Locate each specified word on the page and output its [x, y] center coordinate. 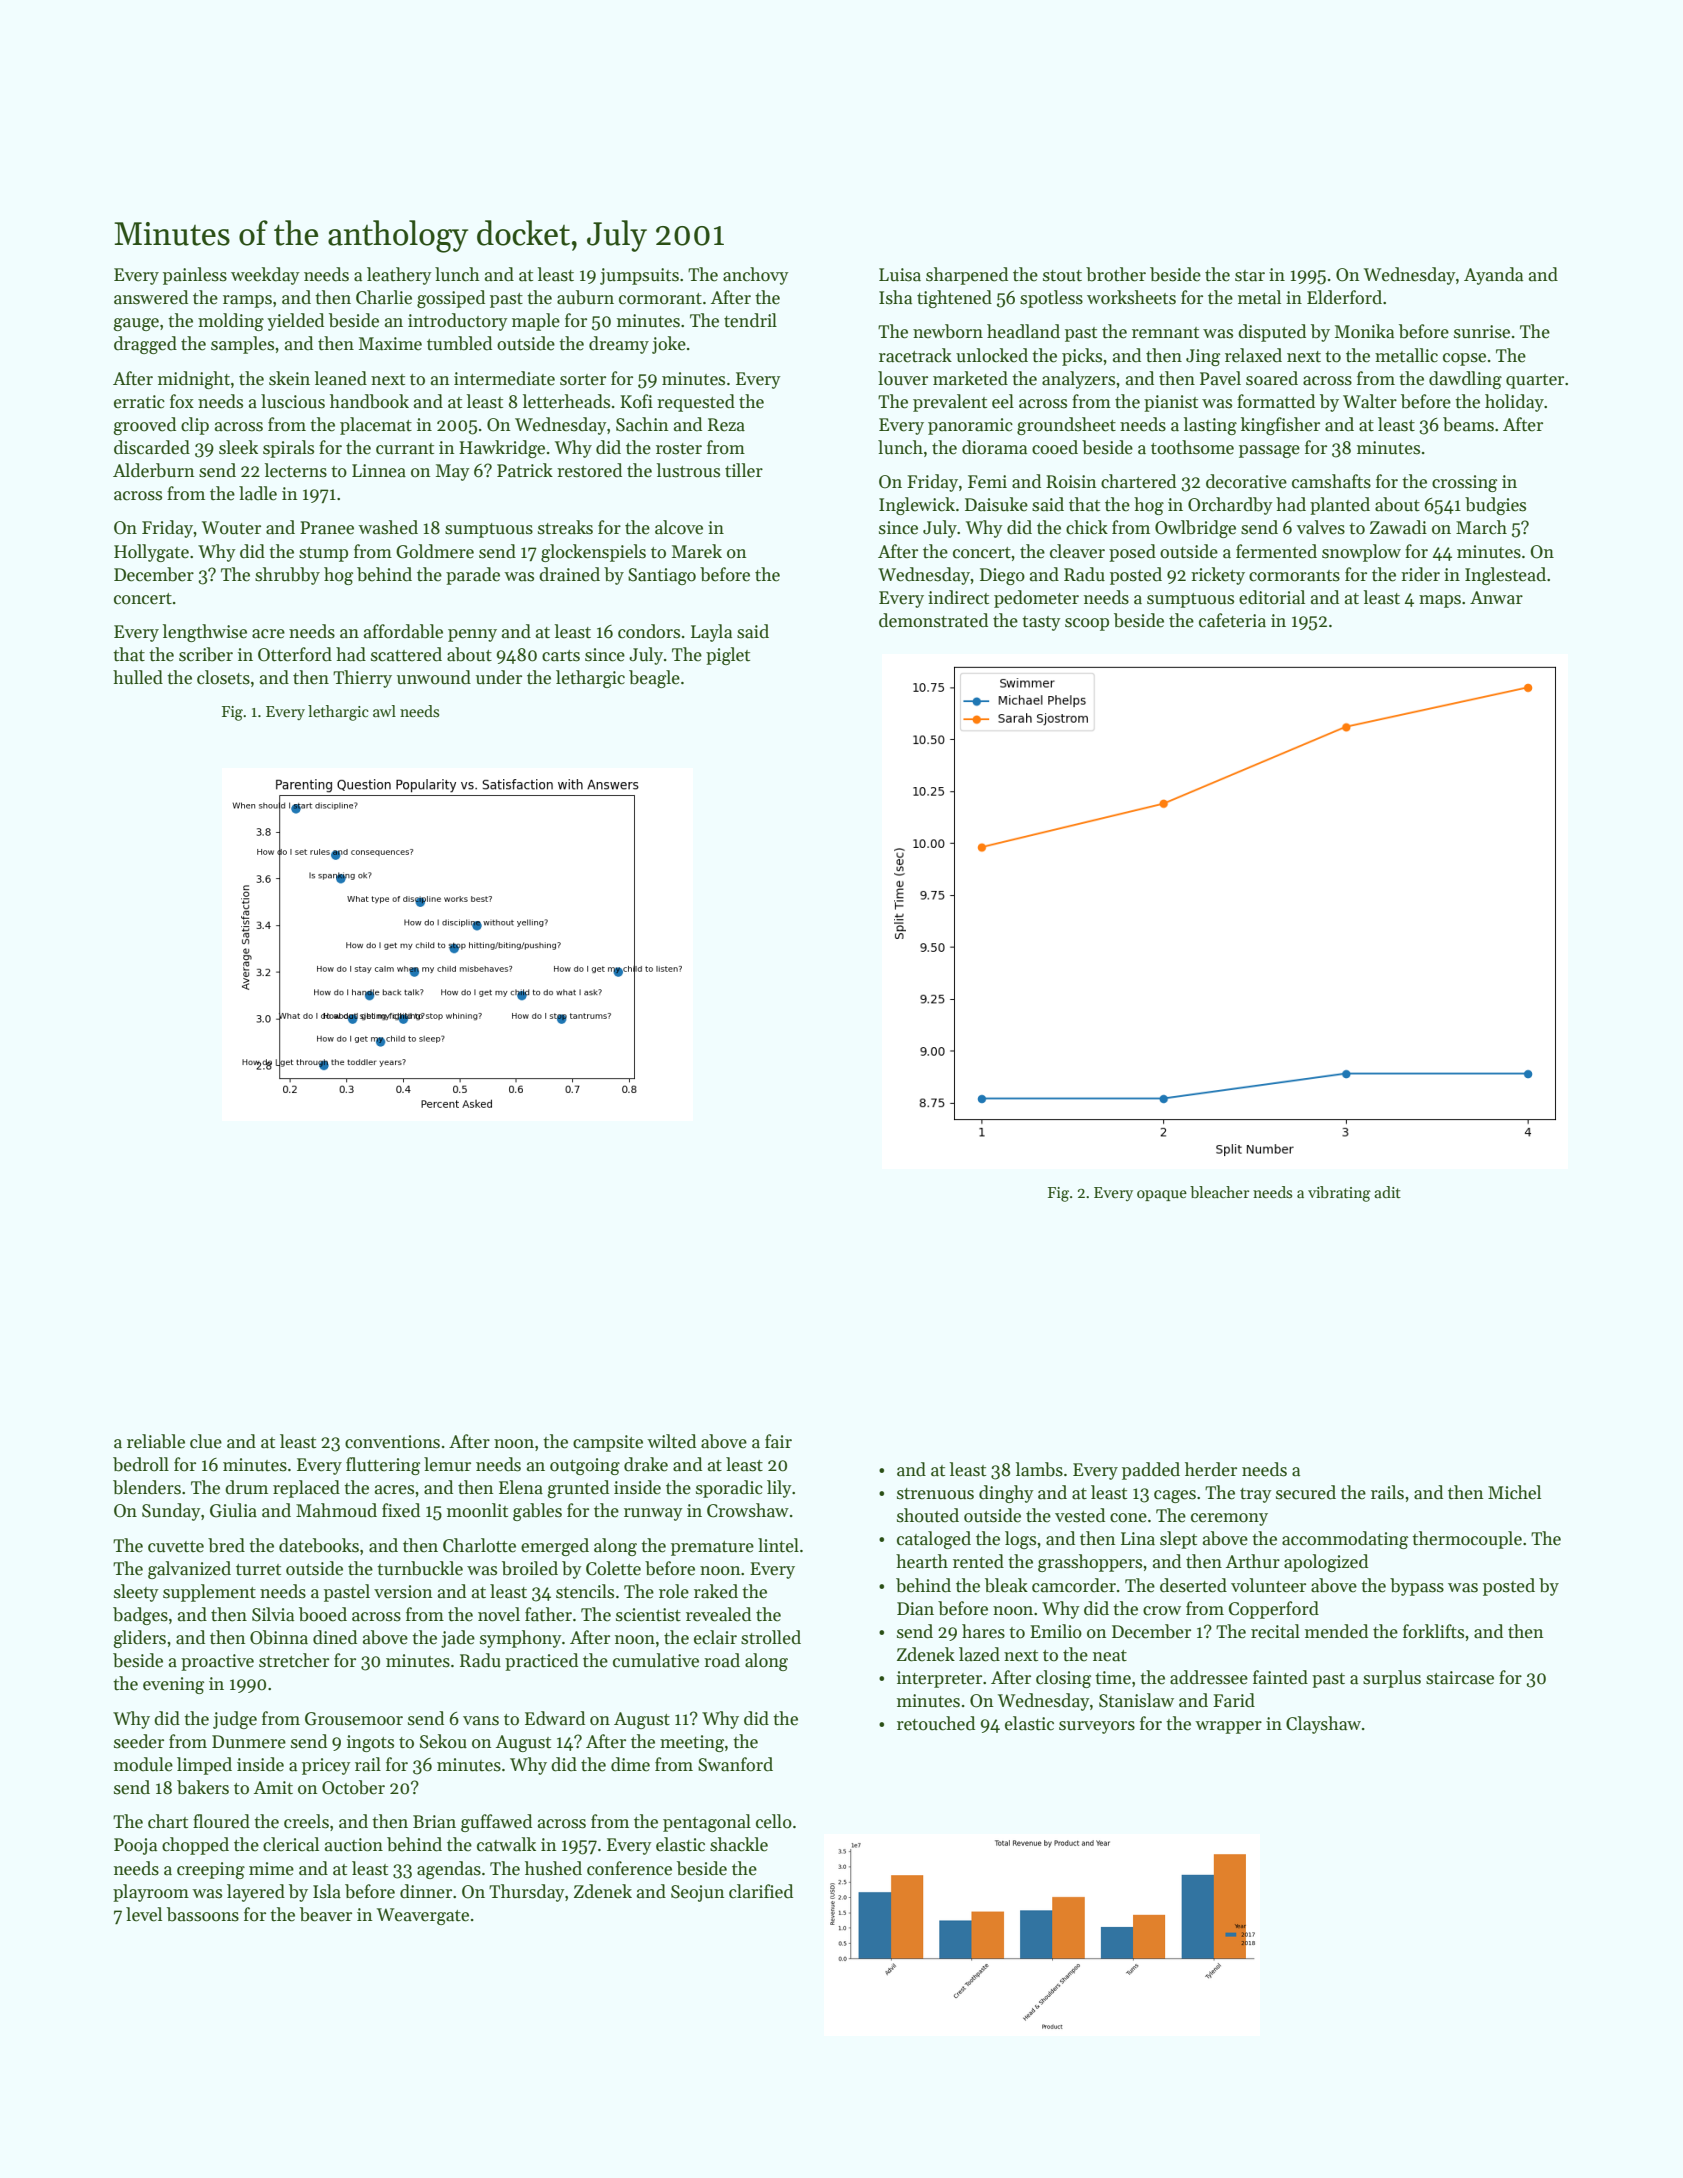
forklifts [1433, 1631]
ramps [247, 301]
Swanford [735, 1764]
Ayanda [1493, 276]
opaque [1162, 1195]
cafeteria [1232, 620]
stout [1062, 276]
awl [384, 711]
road [722, 1660]
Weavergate [423, 1916]
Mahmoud [336, 1510]
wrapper [1228, 1727]
